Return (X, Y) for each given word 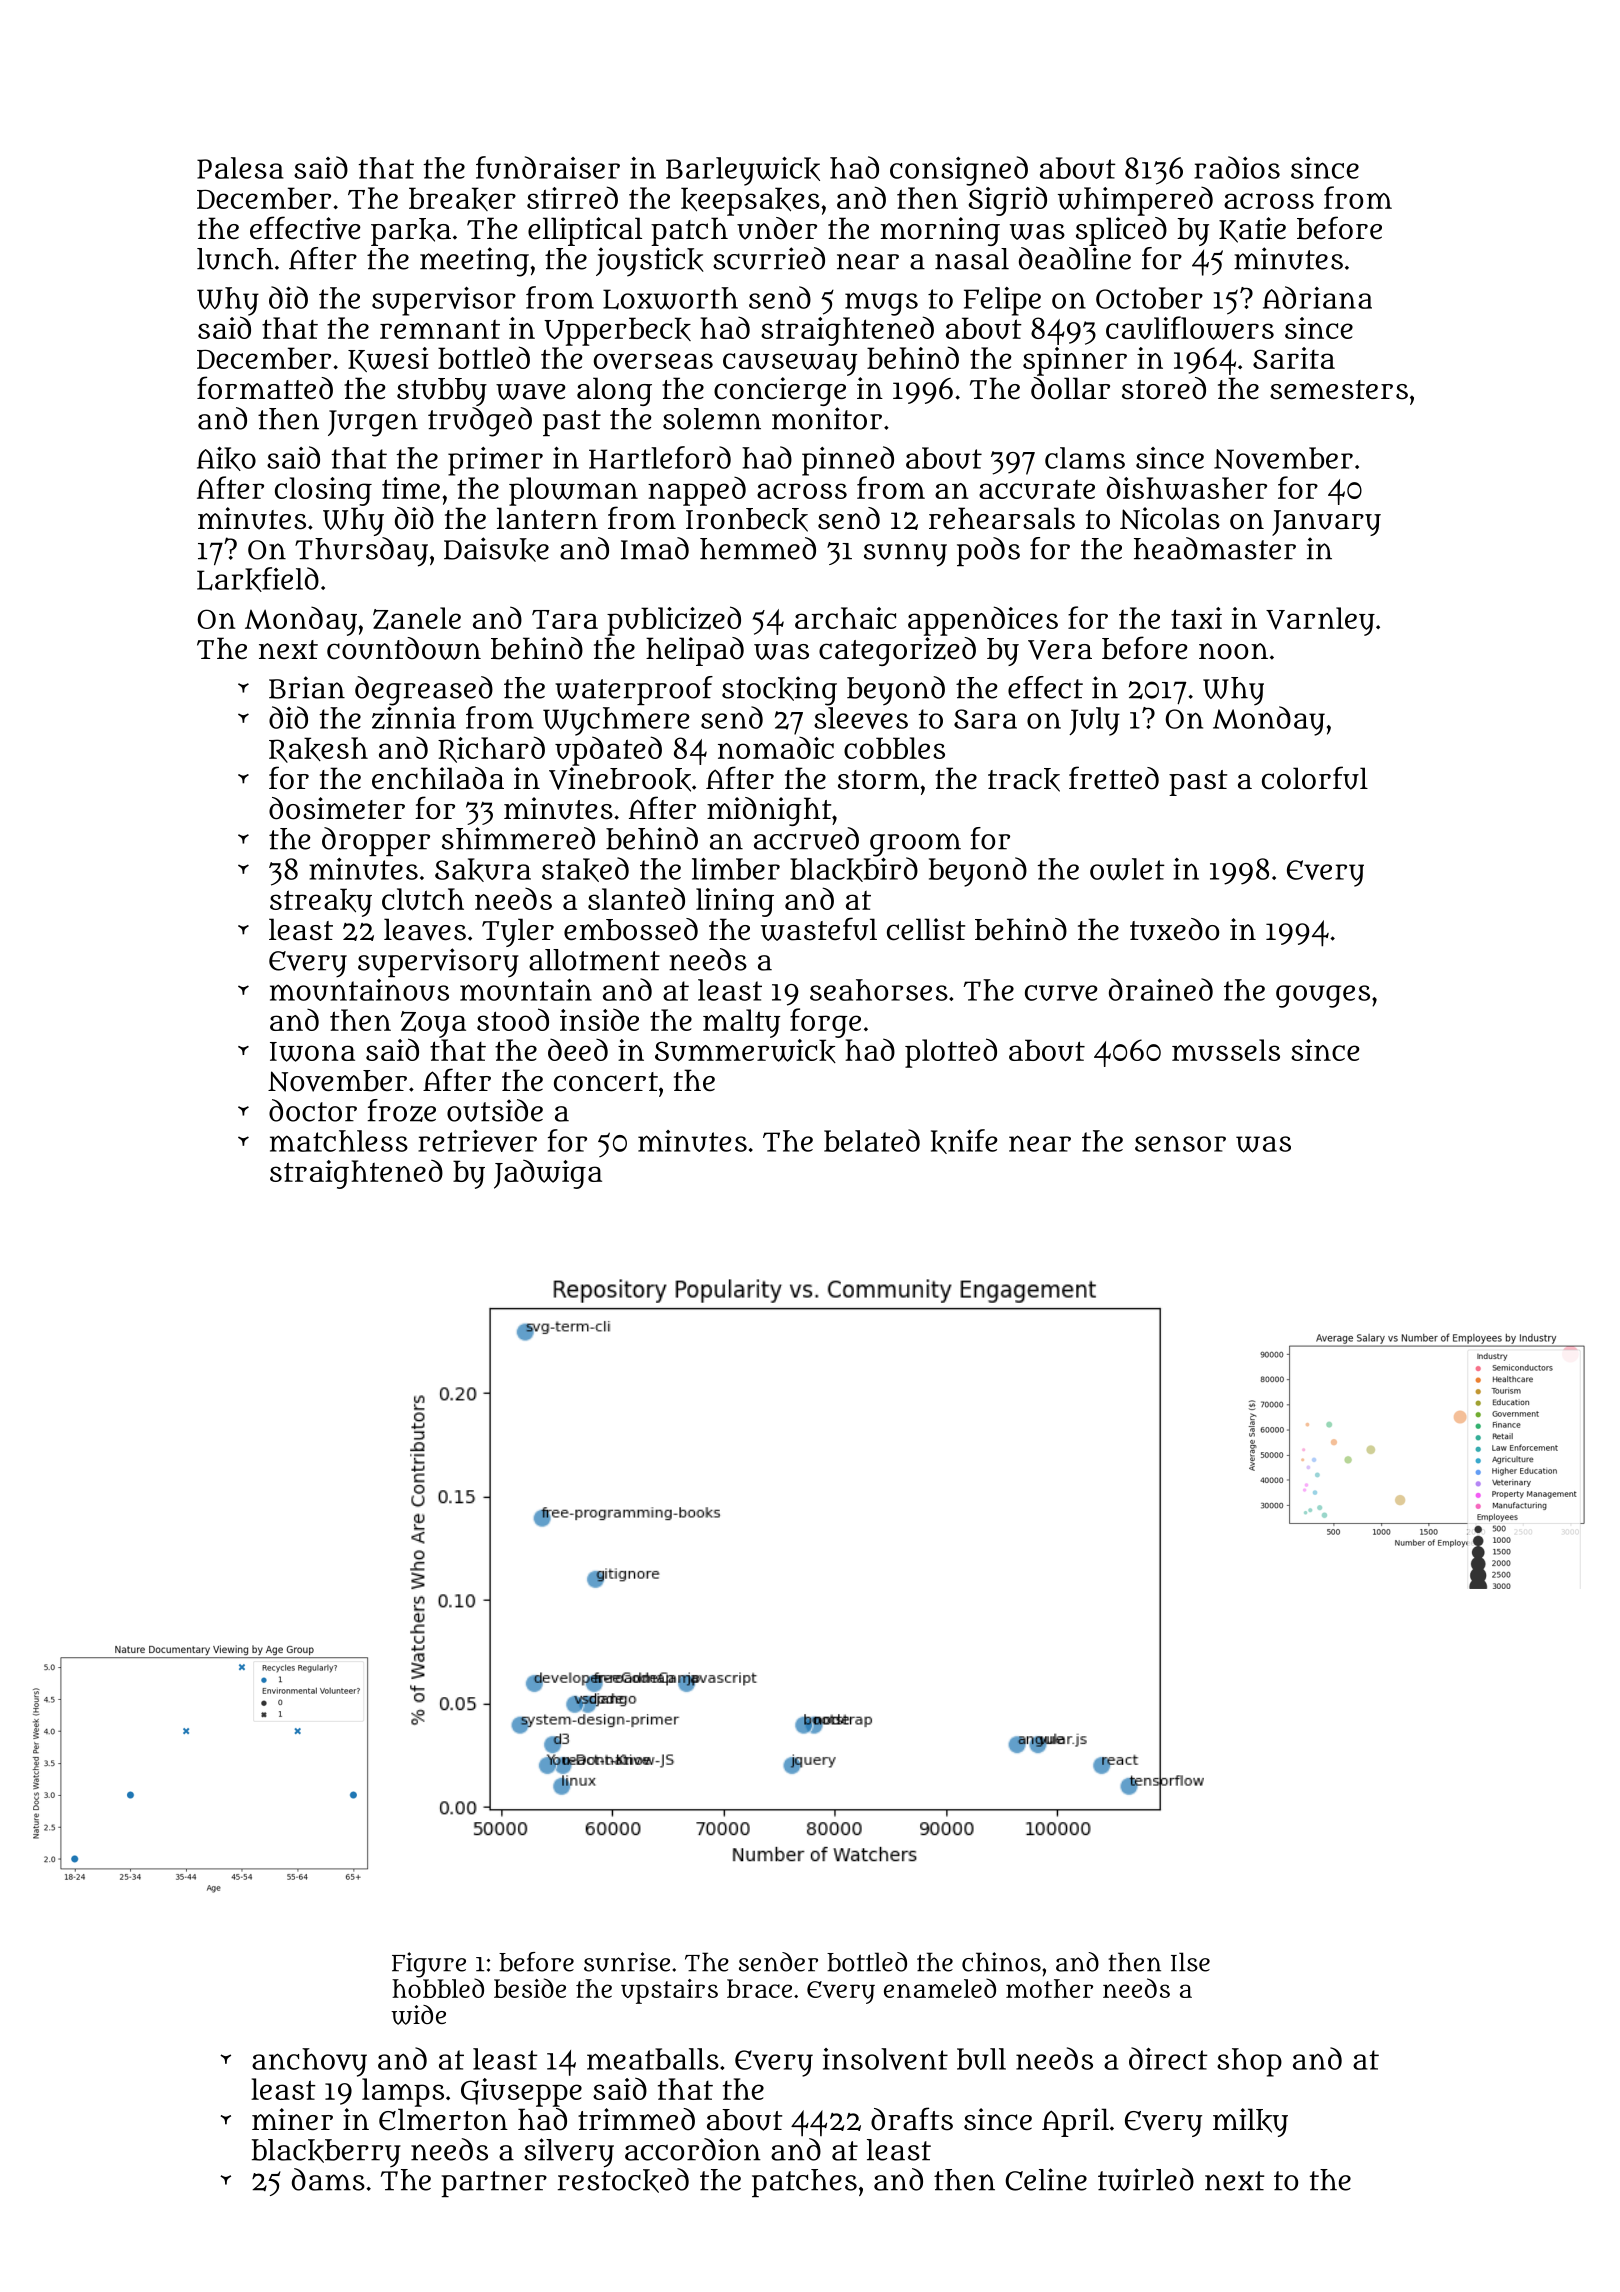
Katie (1252, 230)
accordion (693, 2149)
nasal (972, 259)
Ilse (1190, 1962)
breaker (462, 199)
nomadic (776, 747)
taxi (1196, 618)
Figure (429, 1965)
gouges (1323, 996)
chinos (1001, 1962)
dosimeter (337, 808)
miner (292, 2119)
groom (915, 845)
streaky (321, 902)
